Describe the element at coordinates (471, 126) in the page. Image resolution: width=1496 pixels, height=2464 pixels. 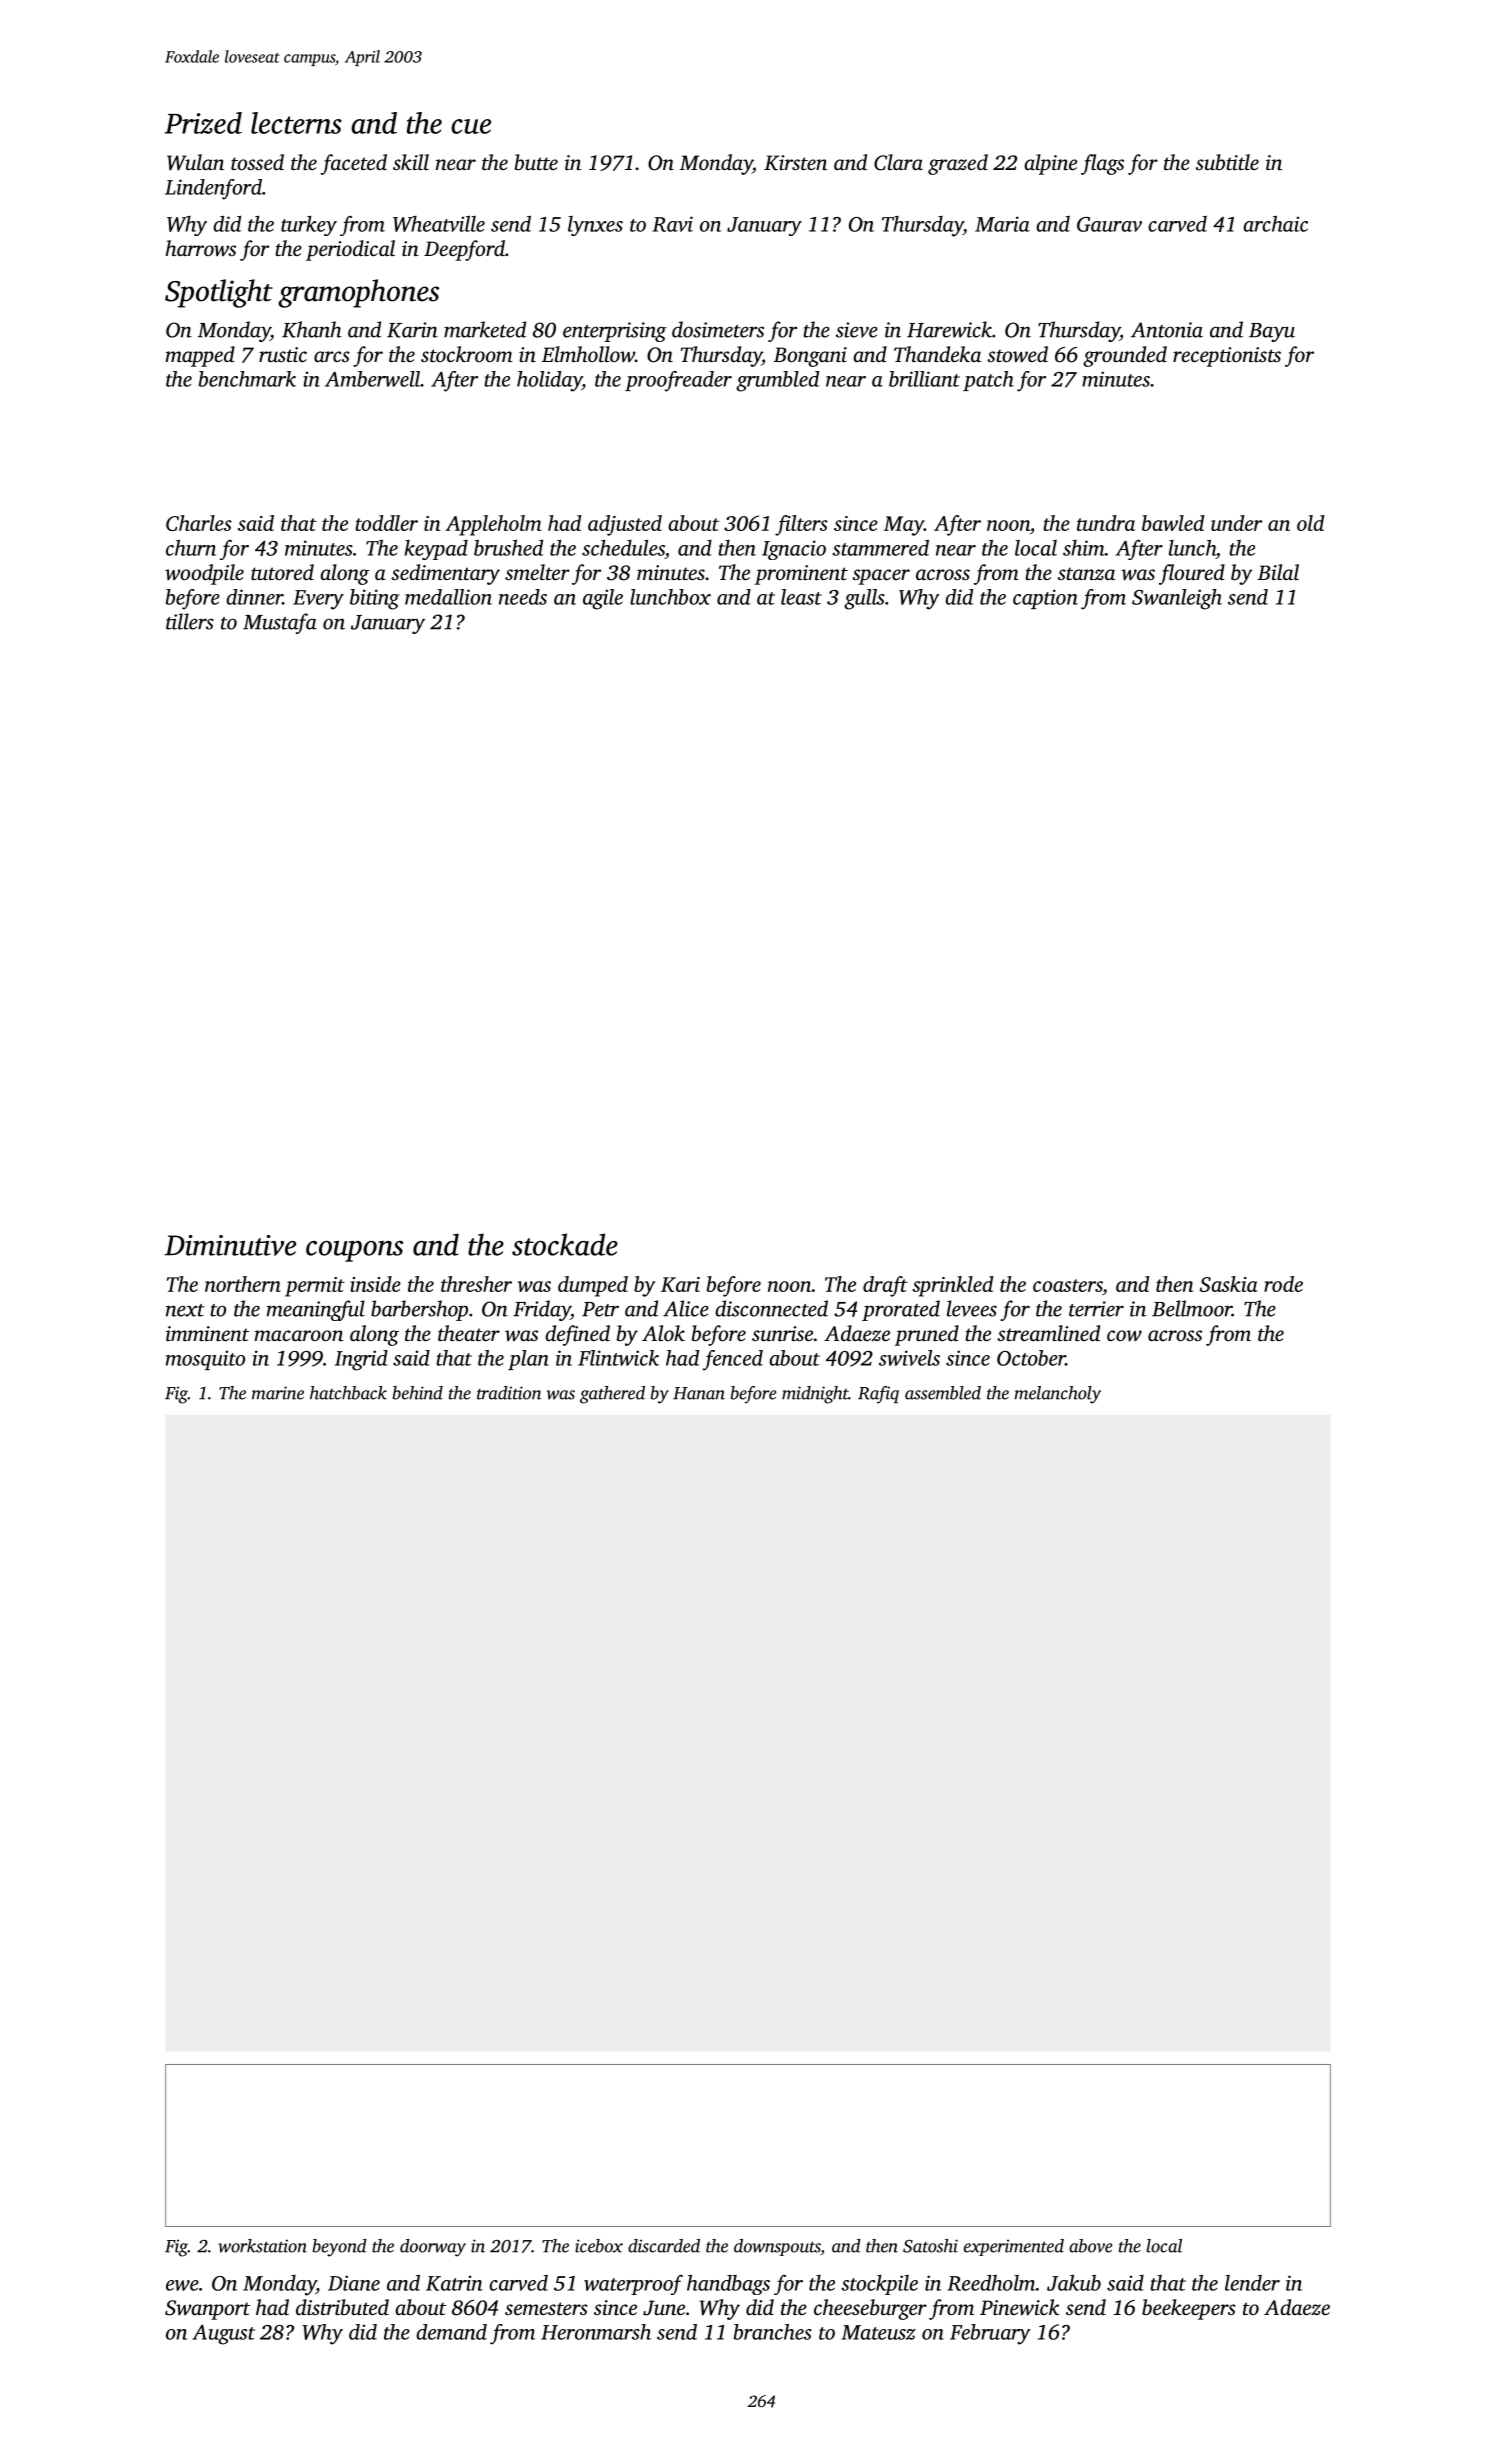
I see `cue` at that location.
